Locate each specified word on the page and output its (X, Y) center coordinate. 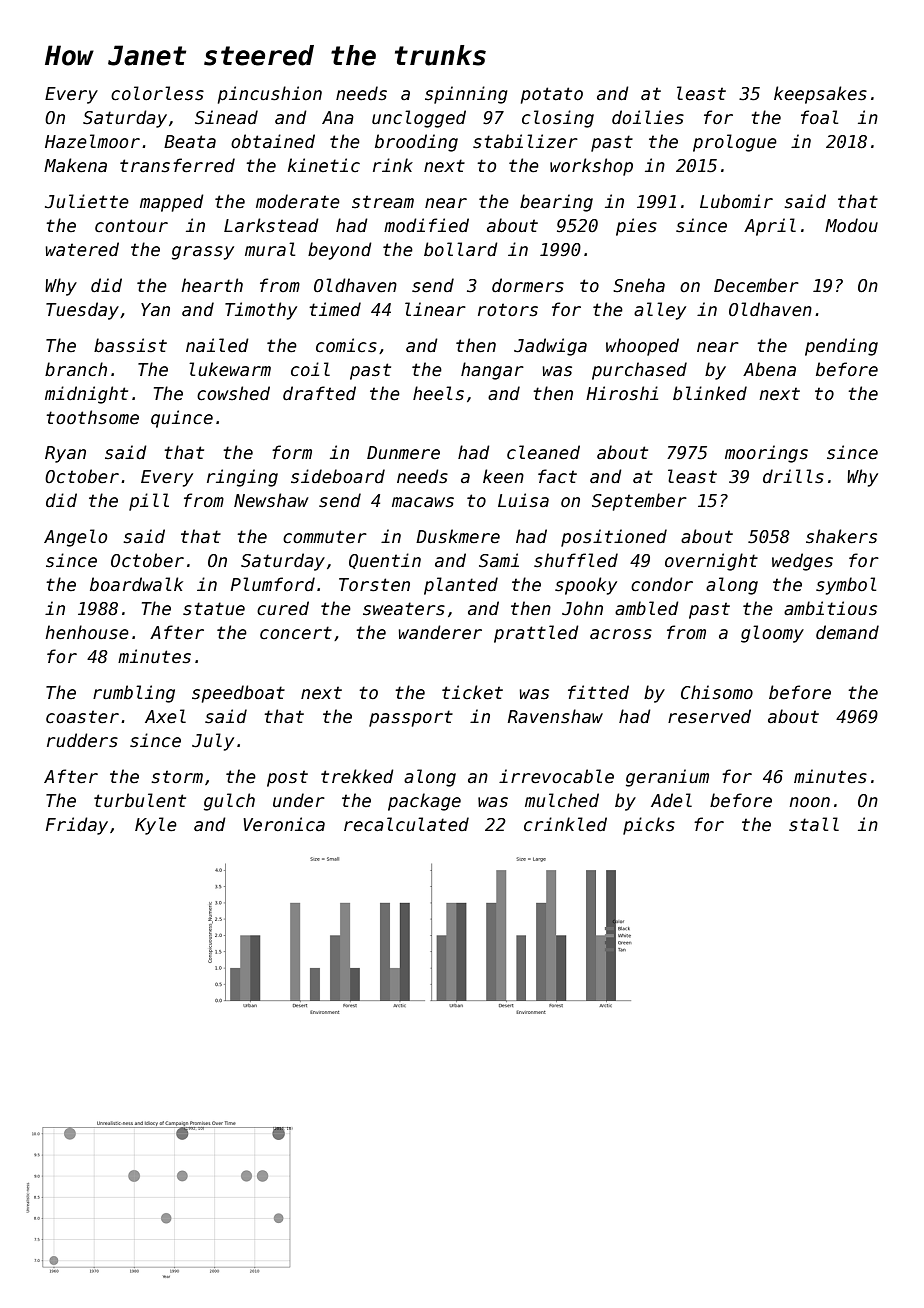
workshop (591, 167)
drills (793, 476)
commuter (325, 537)
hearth (212, 285)
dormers (528, 285)
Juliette (87, 201)
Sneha (639, 285)
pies (636, 227)
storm (177, 777)
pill (149, 502)
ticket (472, 692)
